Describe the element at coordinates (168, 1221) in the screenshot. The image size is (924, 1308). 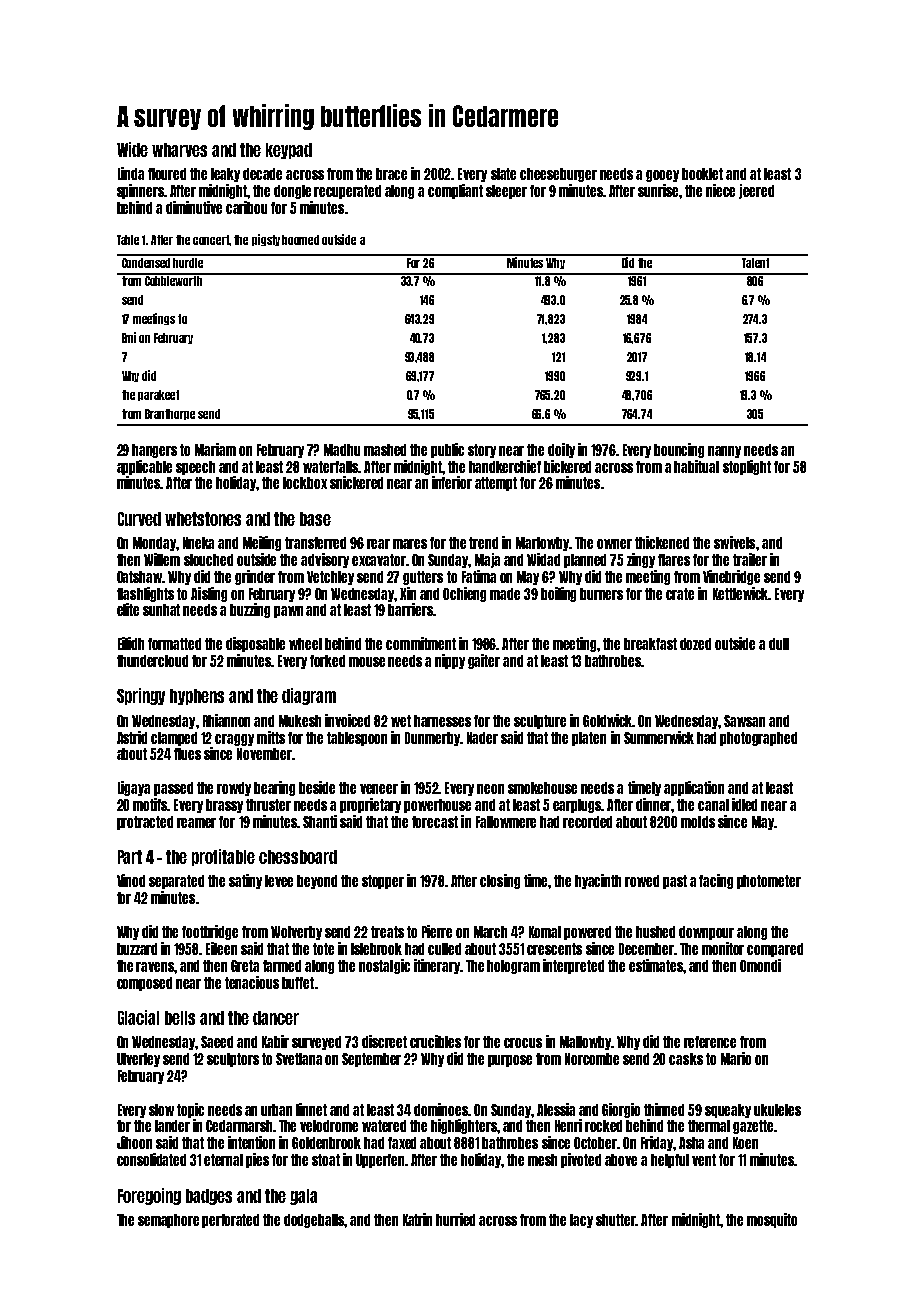
I see `semaphore` at that location.
